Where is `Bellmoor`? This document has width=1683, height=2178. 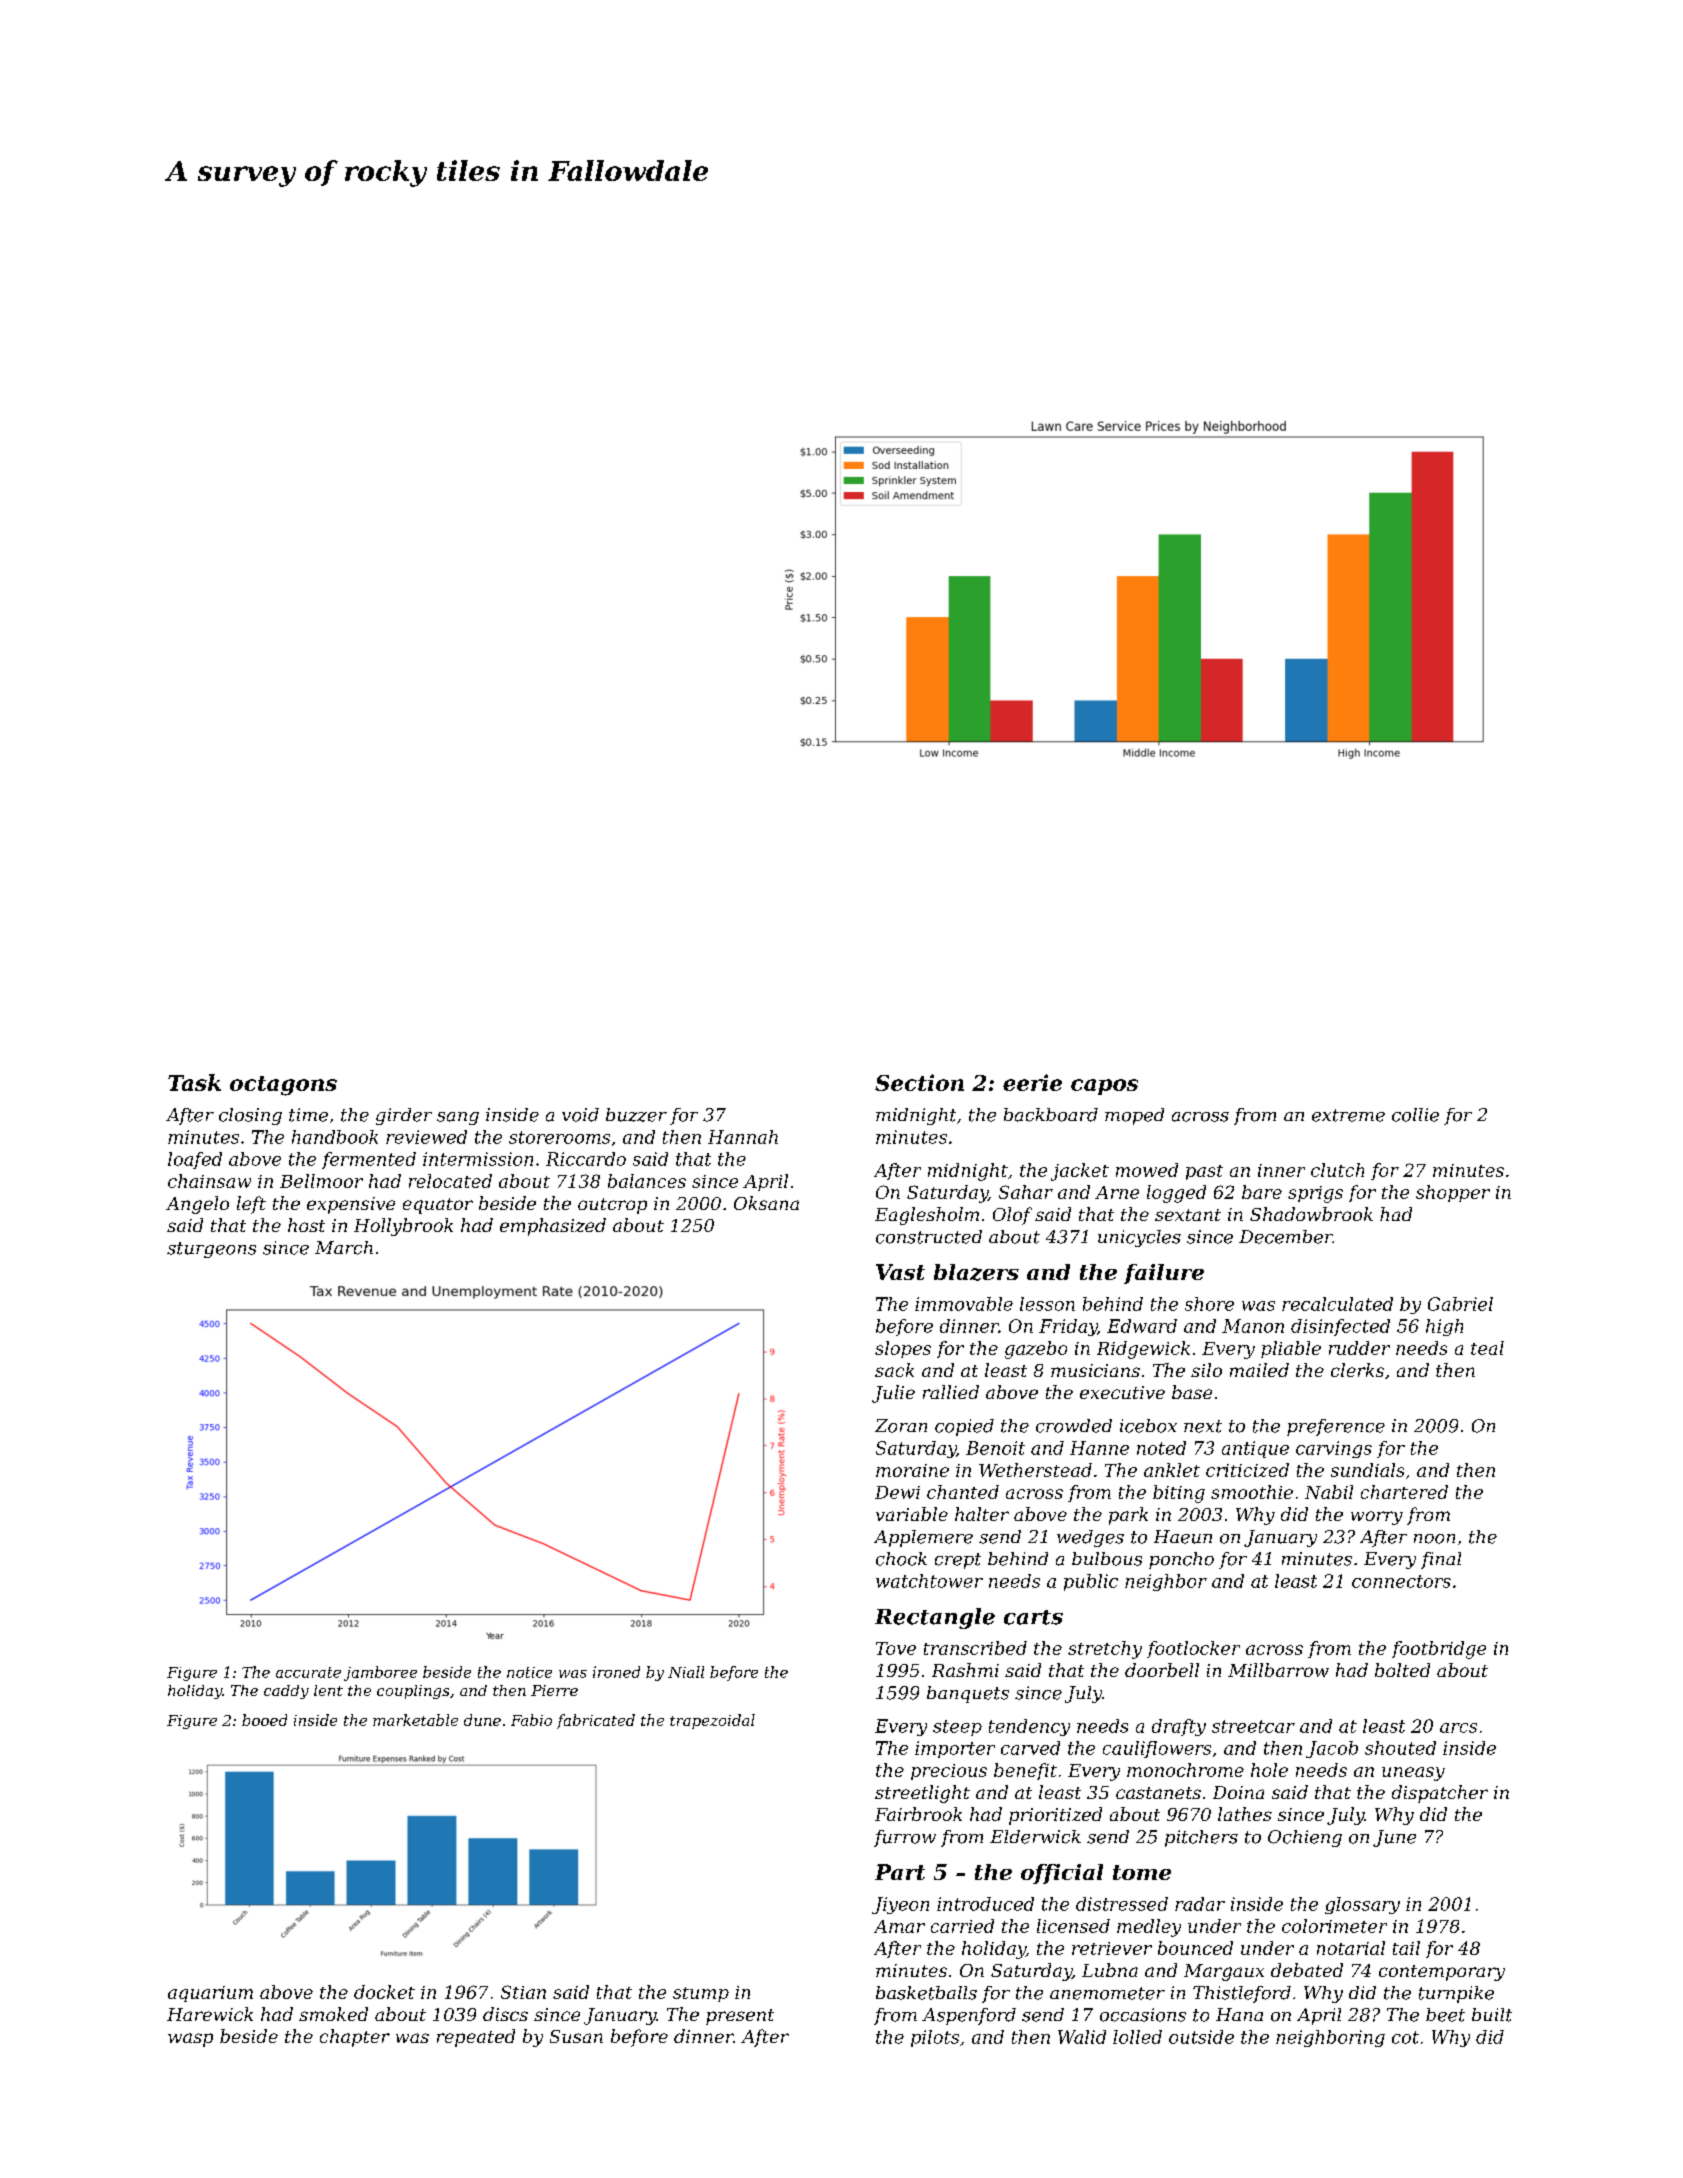 Bellmoor is located at coordinates (321, 1181).
